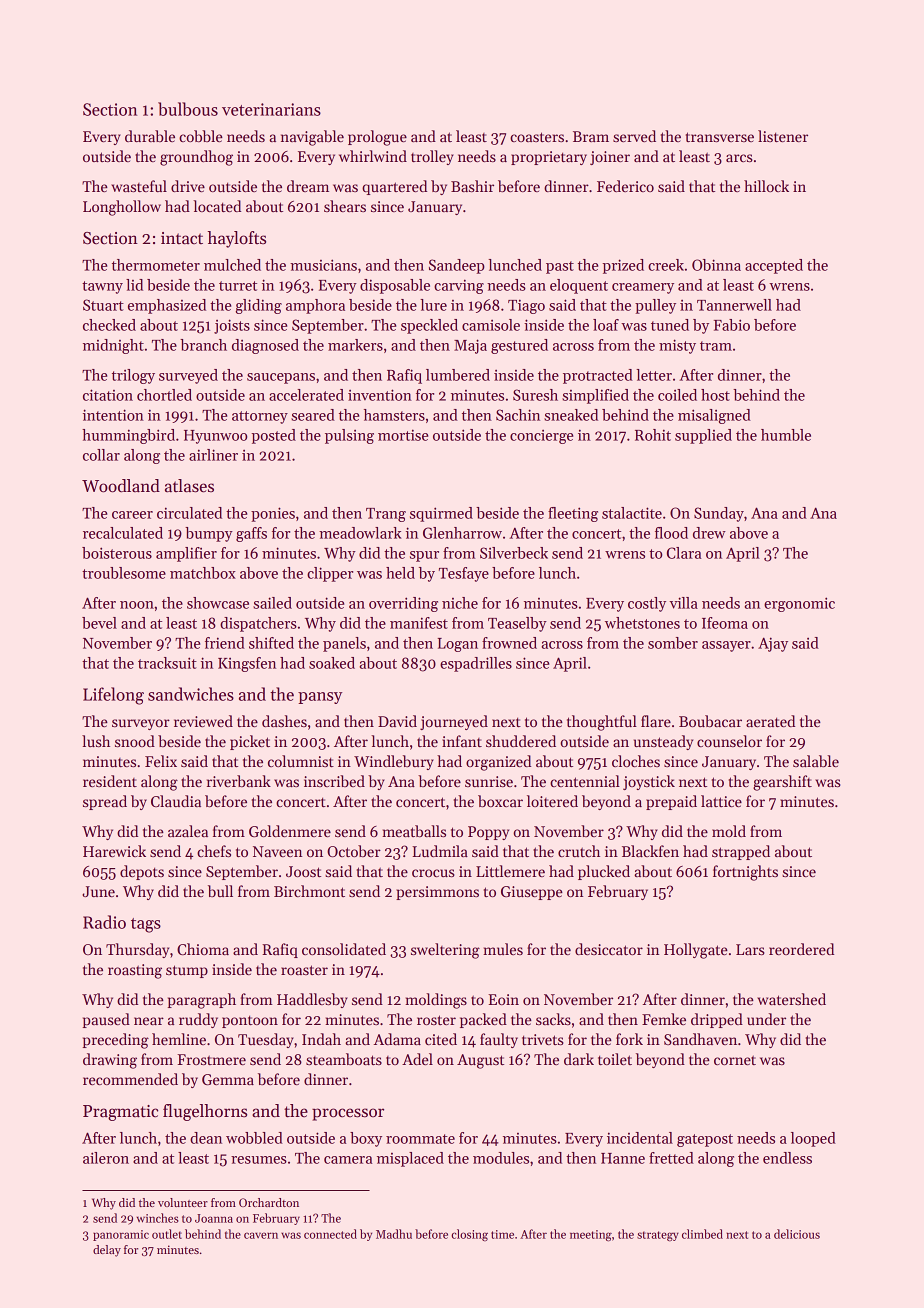 The width and height of the screenshot is (924, 1308). Describe the element at coordinates (734, 305) in the screenshot. I see `Tannerwell` at that location.
